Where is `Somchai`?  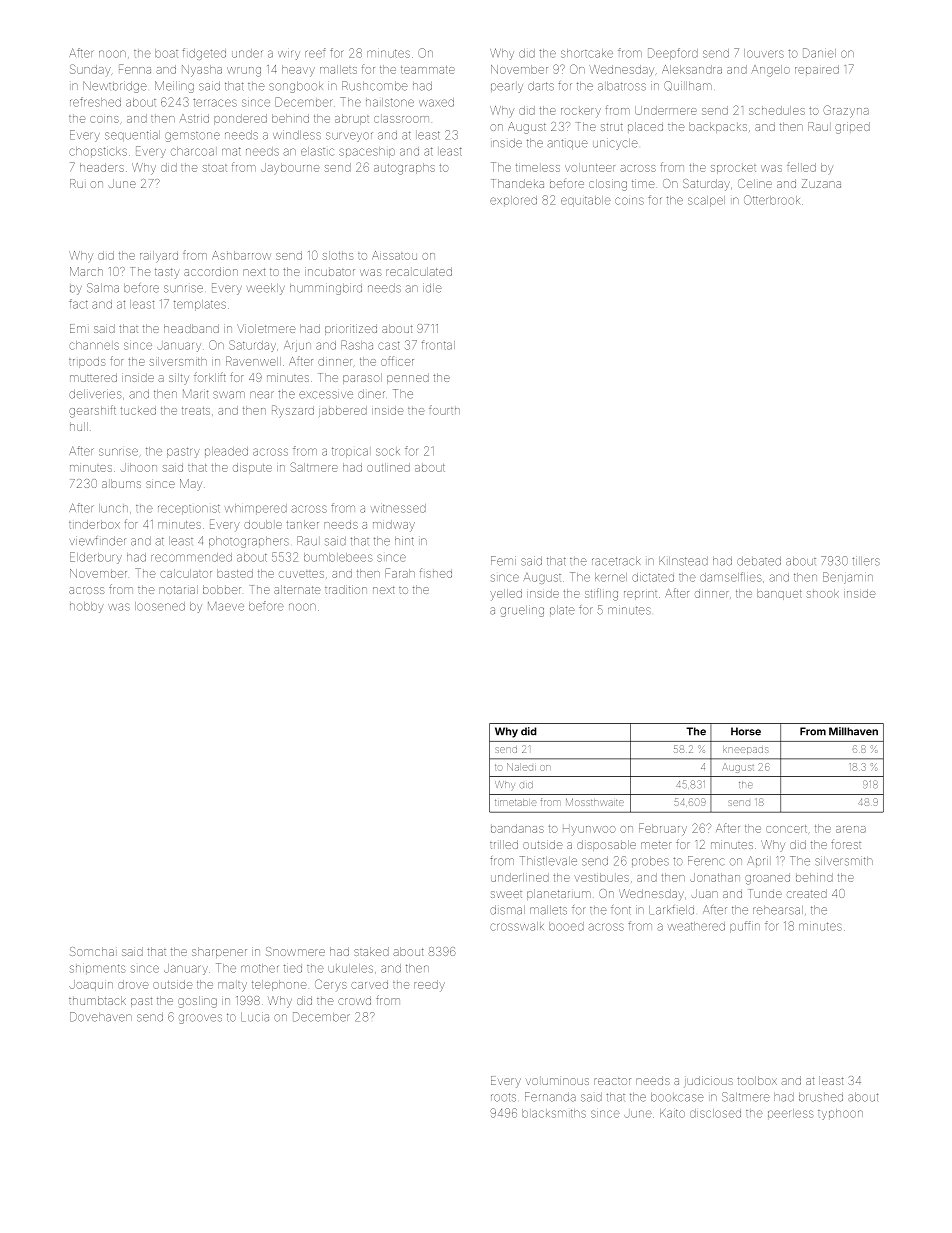 Somchai is located at coordinates (92, 951).
